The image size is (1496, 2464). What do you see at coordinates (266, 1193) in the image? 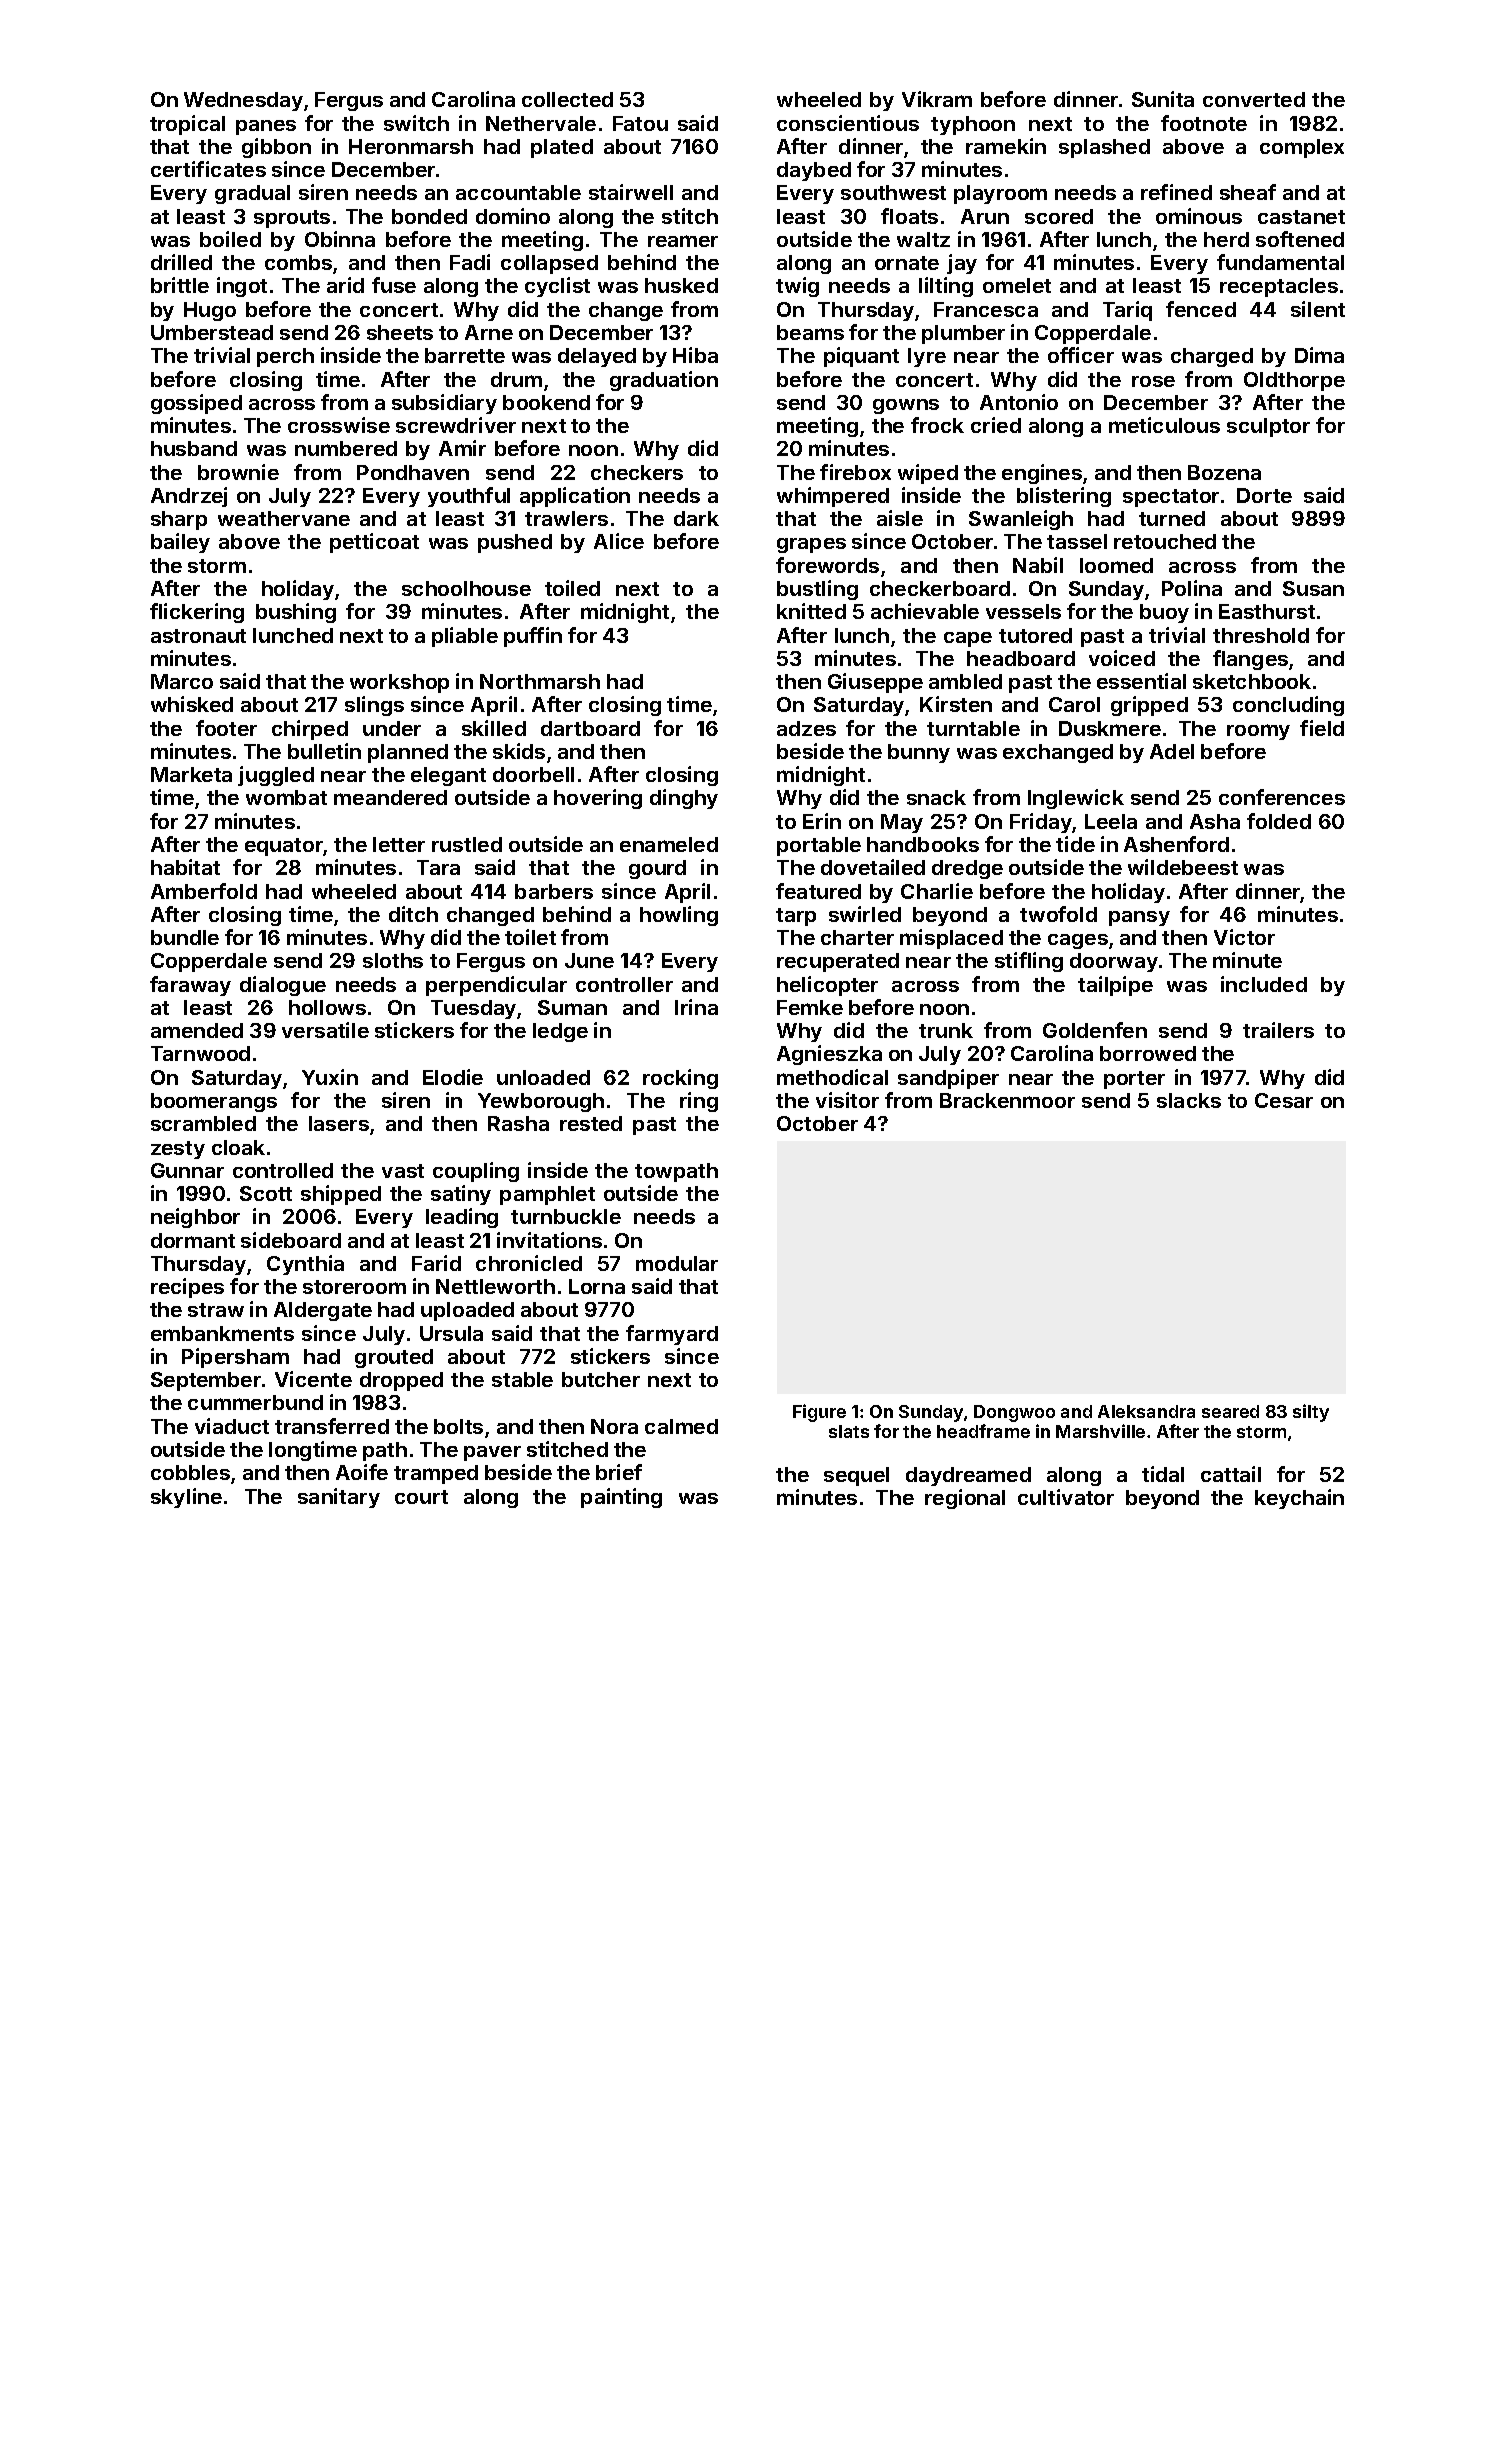
I see `Scott` at bounding box center [266, 1193].
